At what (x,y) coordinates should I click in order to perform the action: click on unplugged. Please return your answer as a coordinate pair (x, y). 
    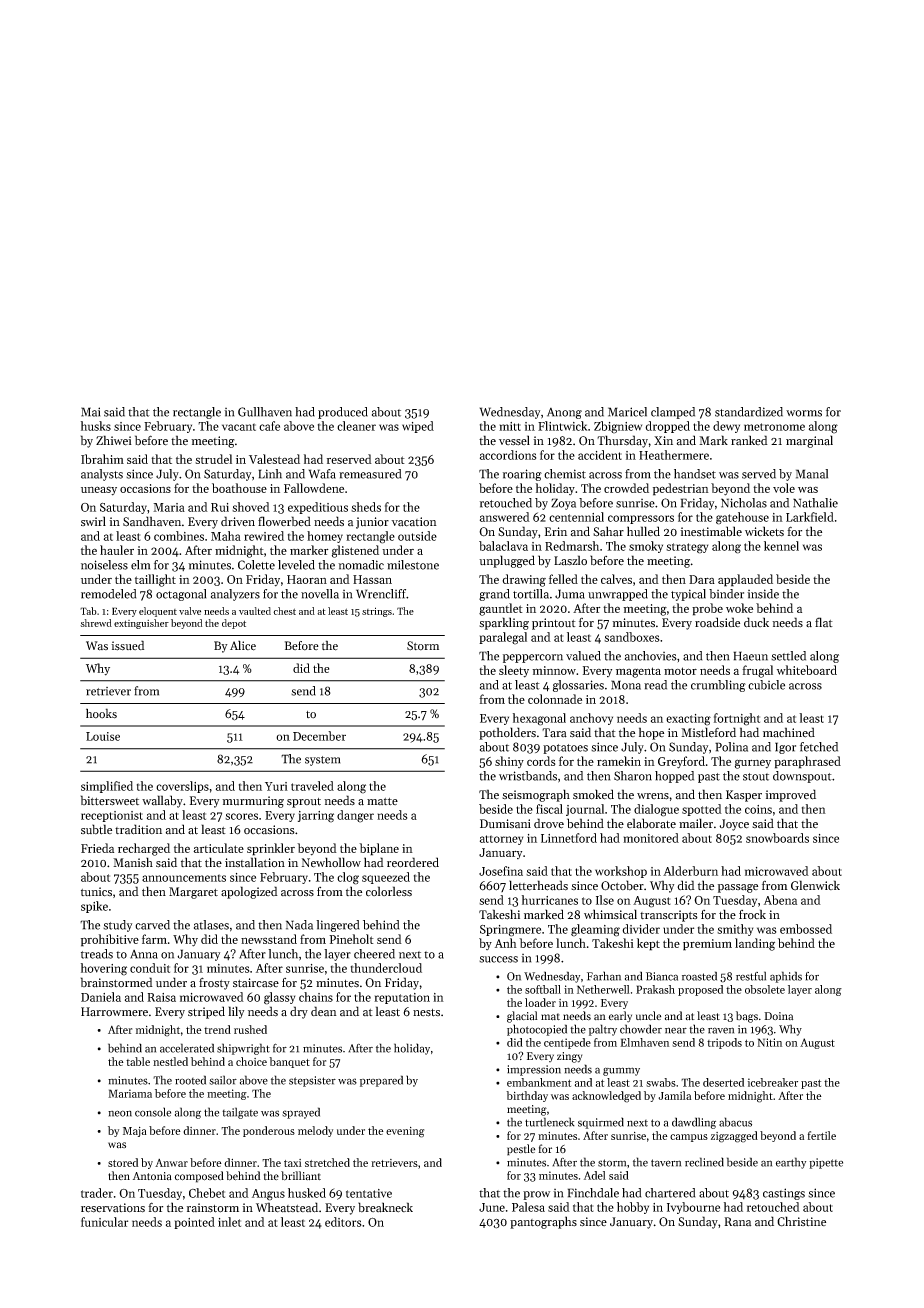
    Looking at the image, I should click on (507, 561).
